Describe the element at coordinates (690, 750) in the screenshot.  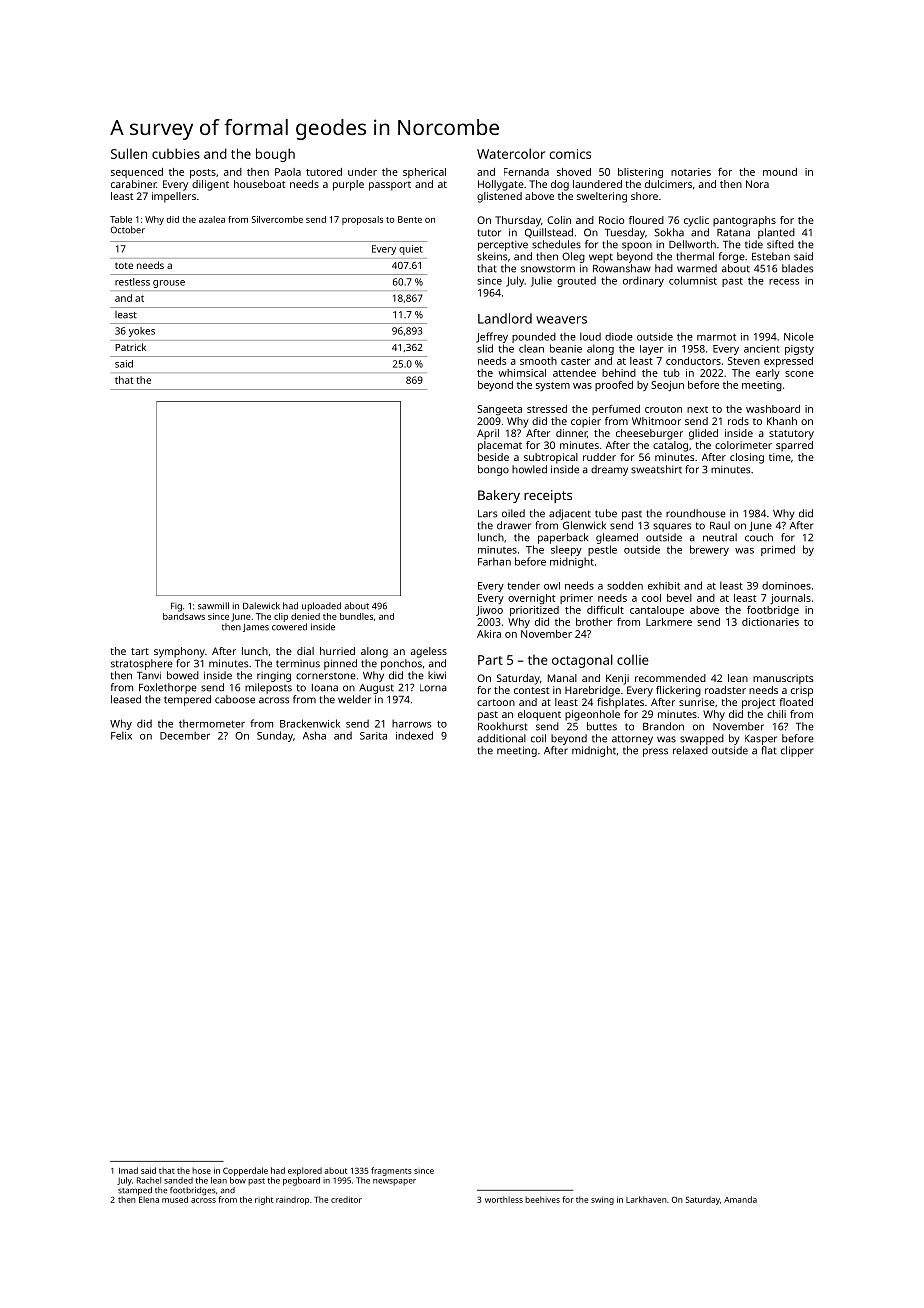
I see `relaxed` at that location.
